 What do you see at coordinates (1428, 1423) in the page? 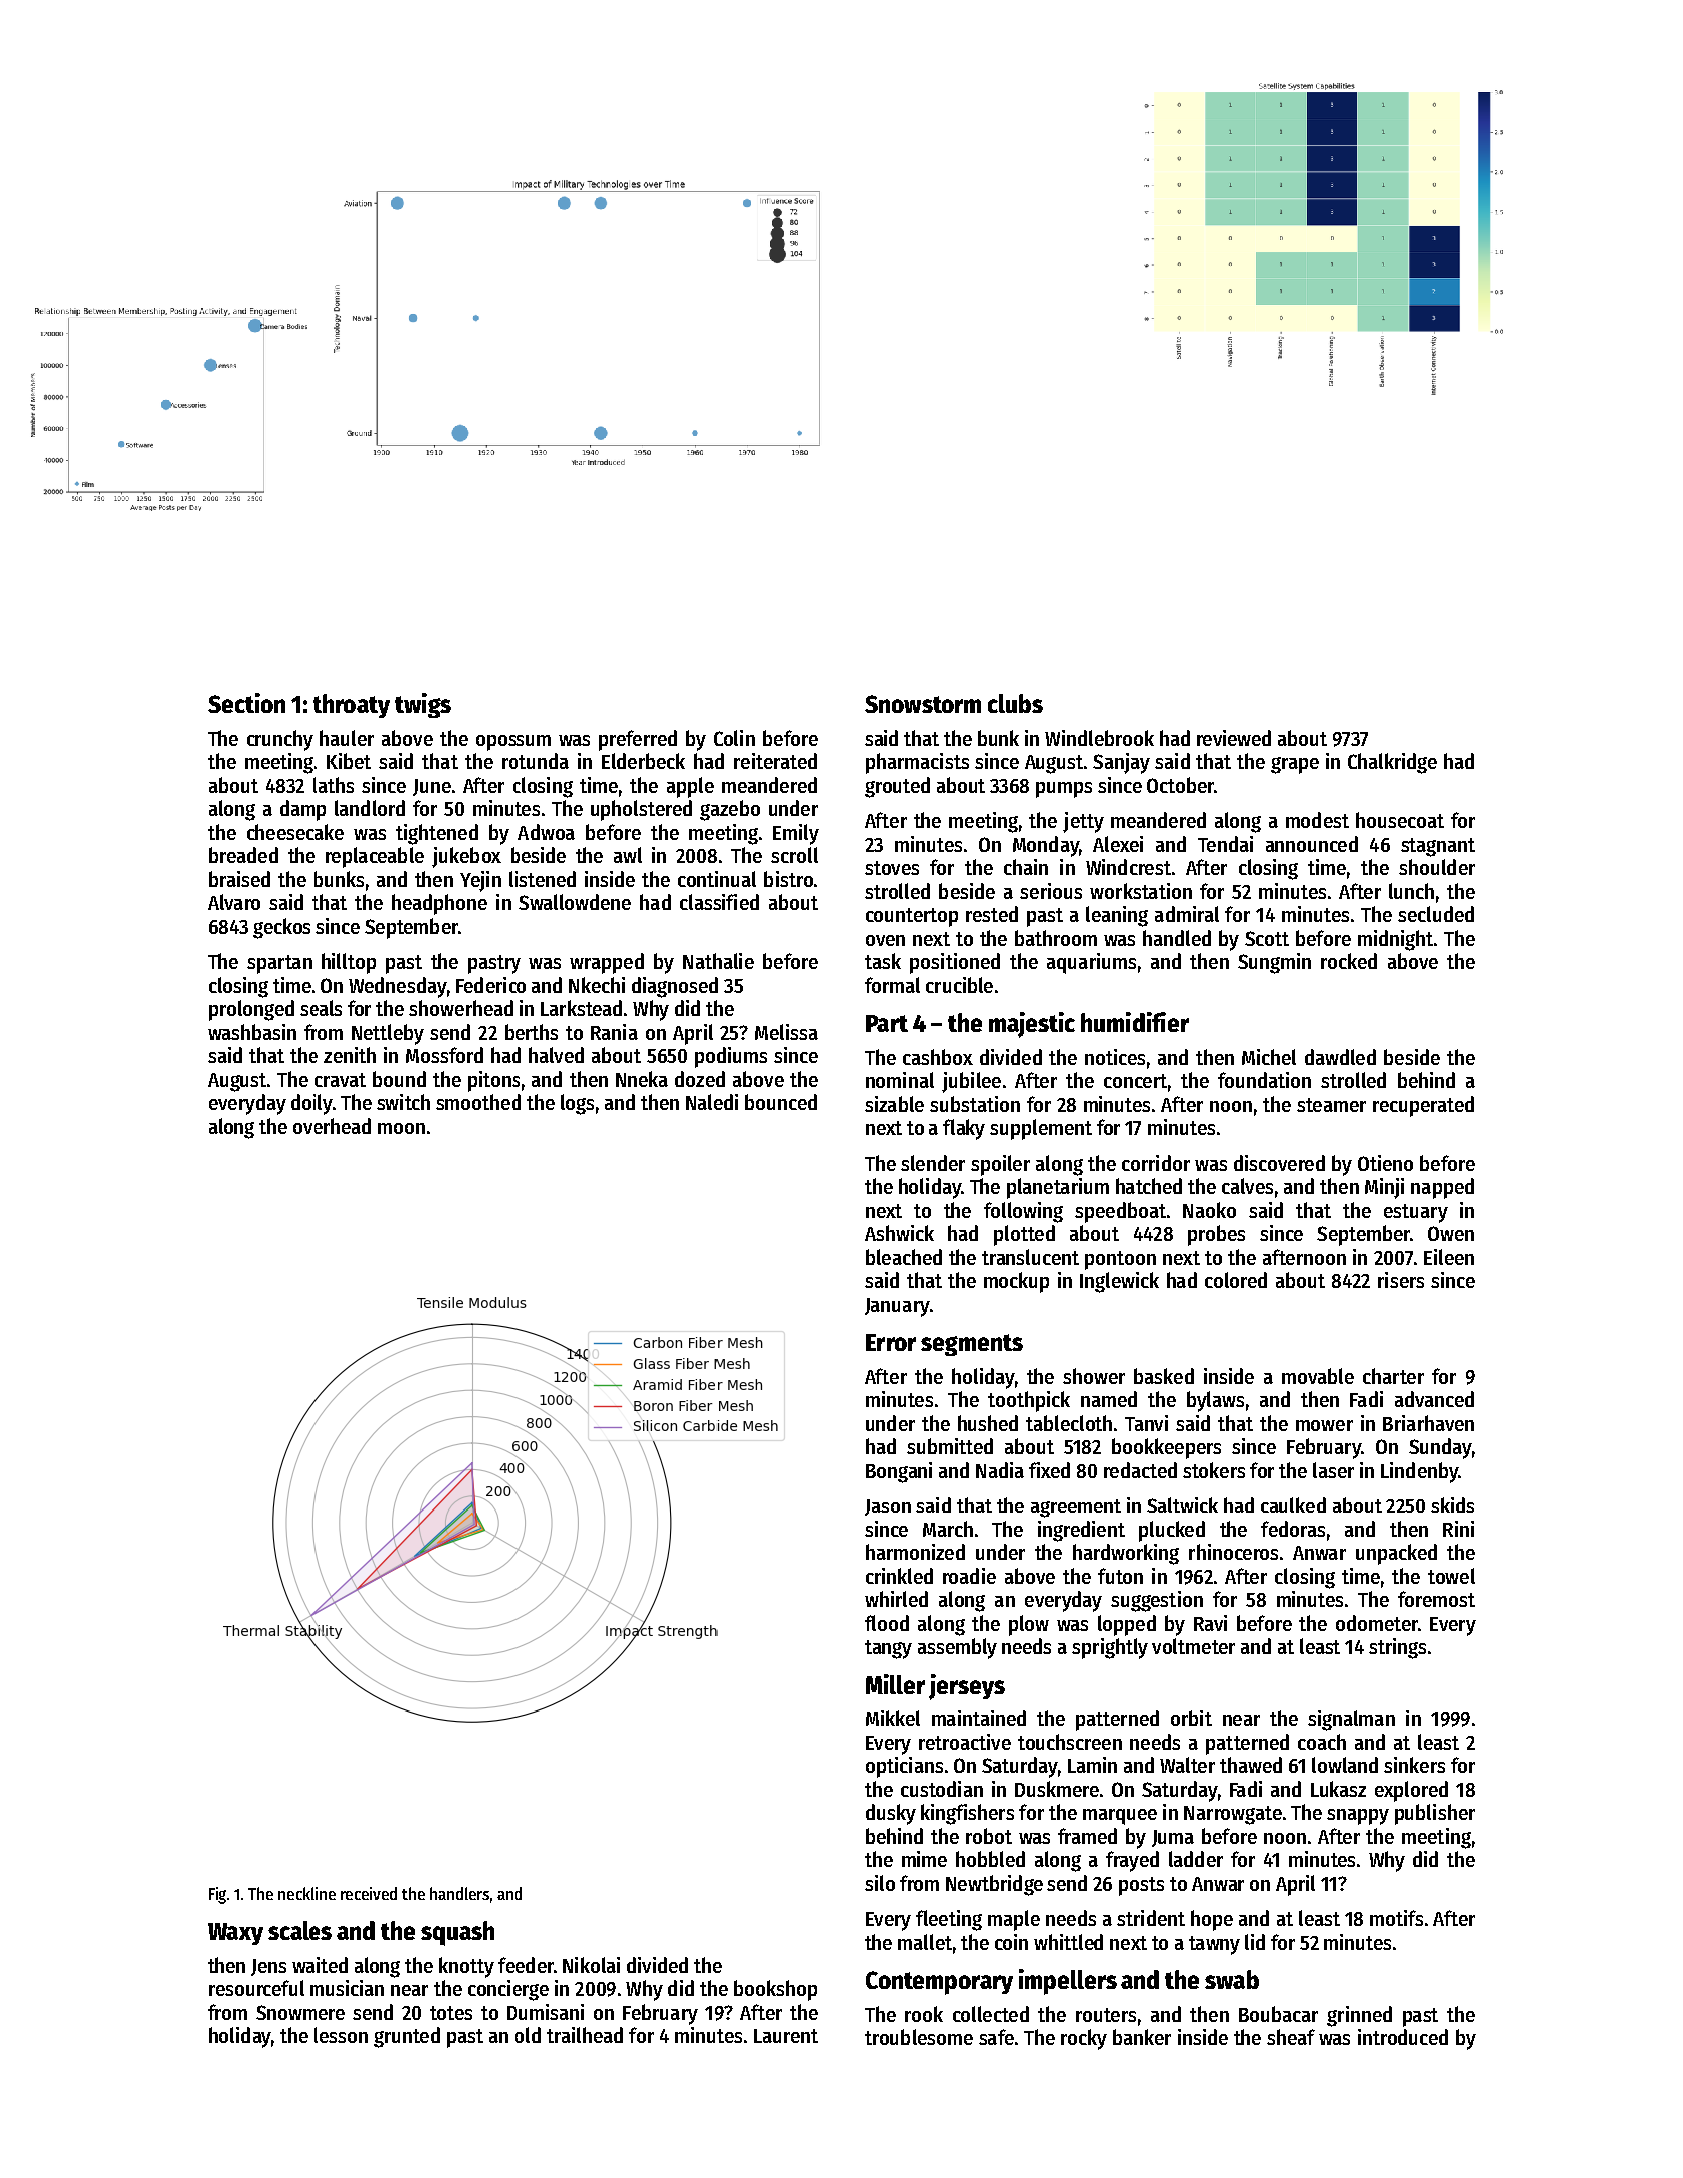
I see `Briarhaven` at bounding box center [1428, 1423].
